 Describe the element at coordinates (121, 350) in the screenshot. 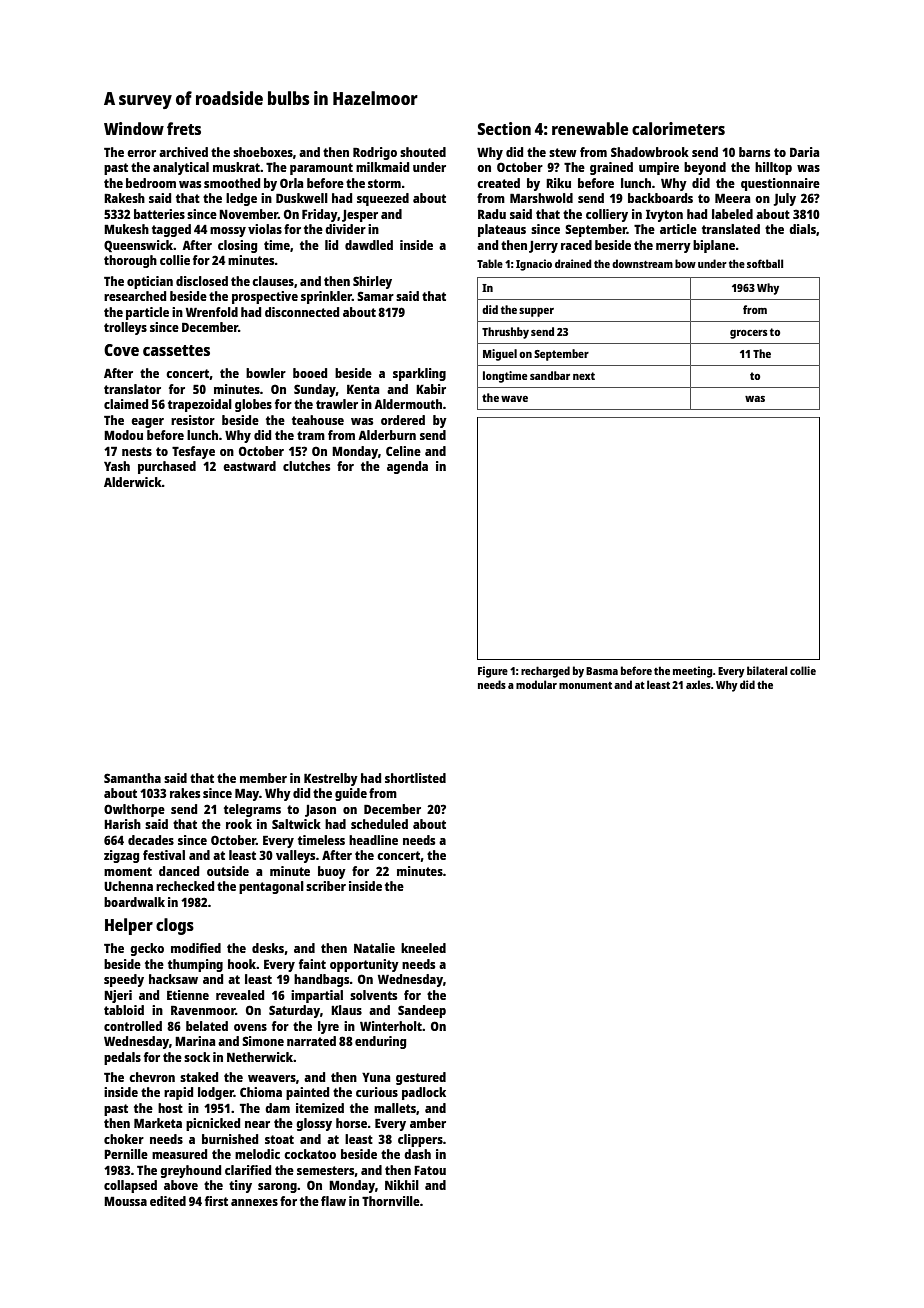

I see `Cove` at that location.
